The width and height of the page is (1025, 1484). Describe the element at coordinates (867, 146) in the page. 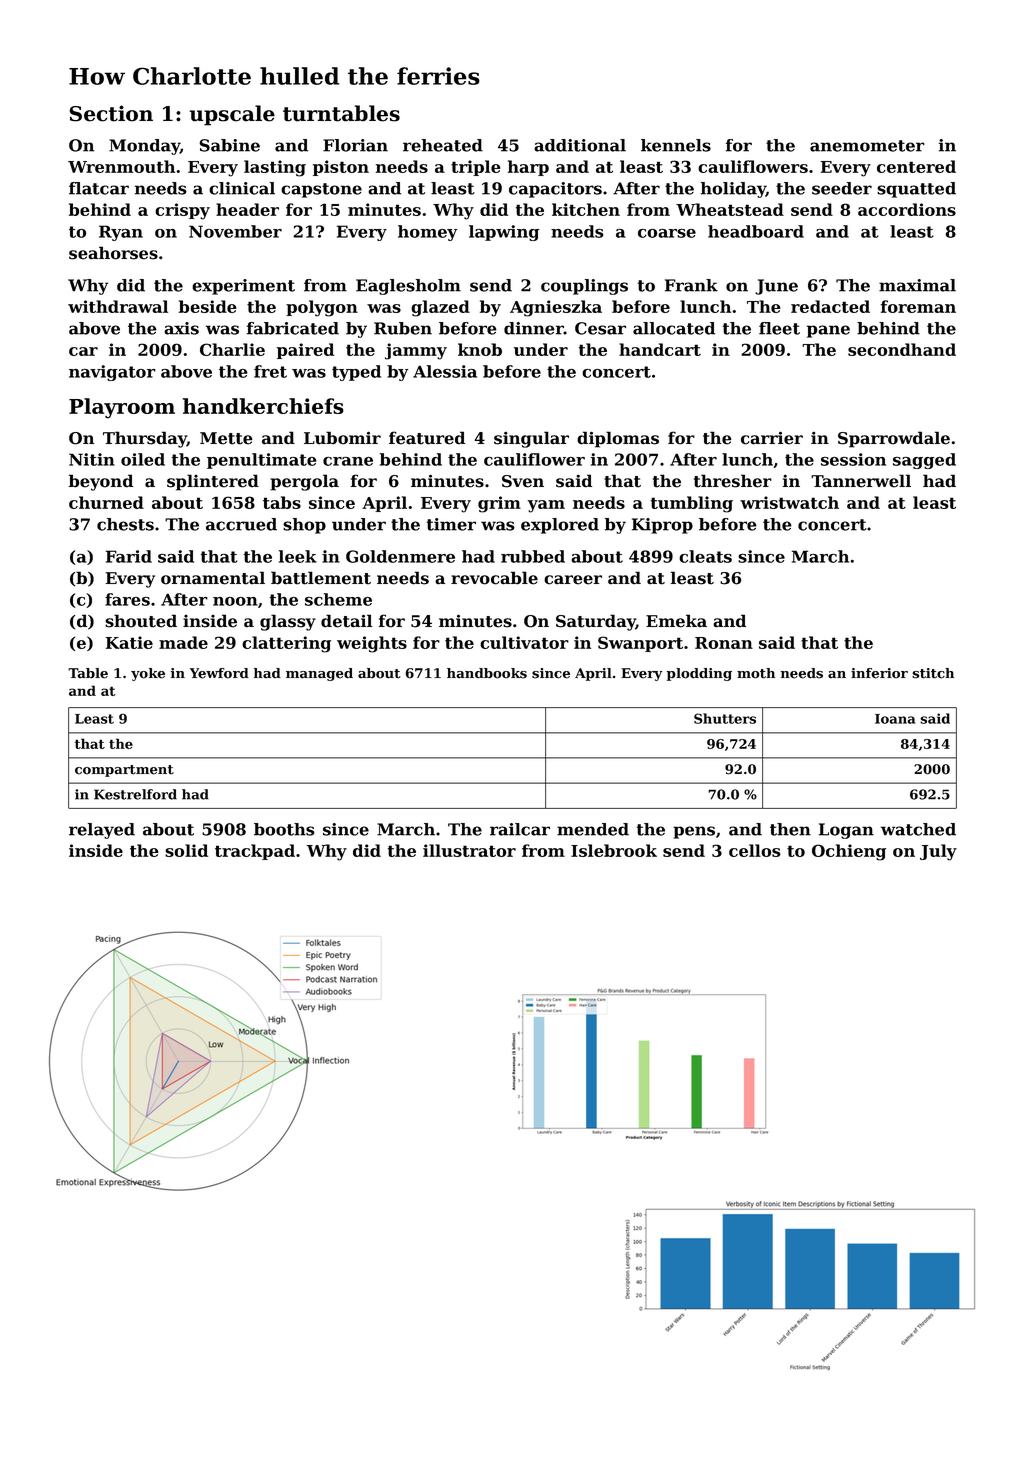

I see `anemometer` at that location.
